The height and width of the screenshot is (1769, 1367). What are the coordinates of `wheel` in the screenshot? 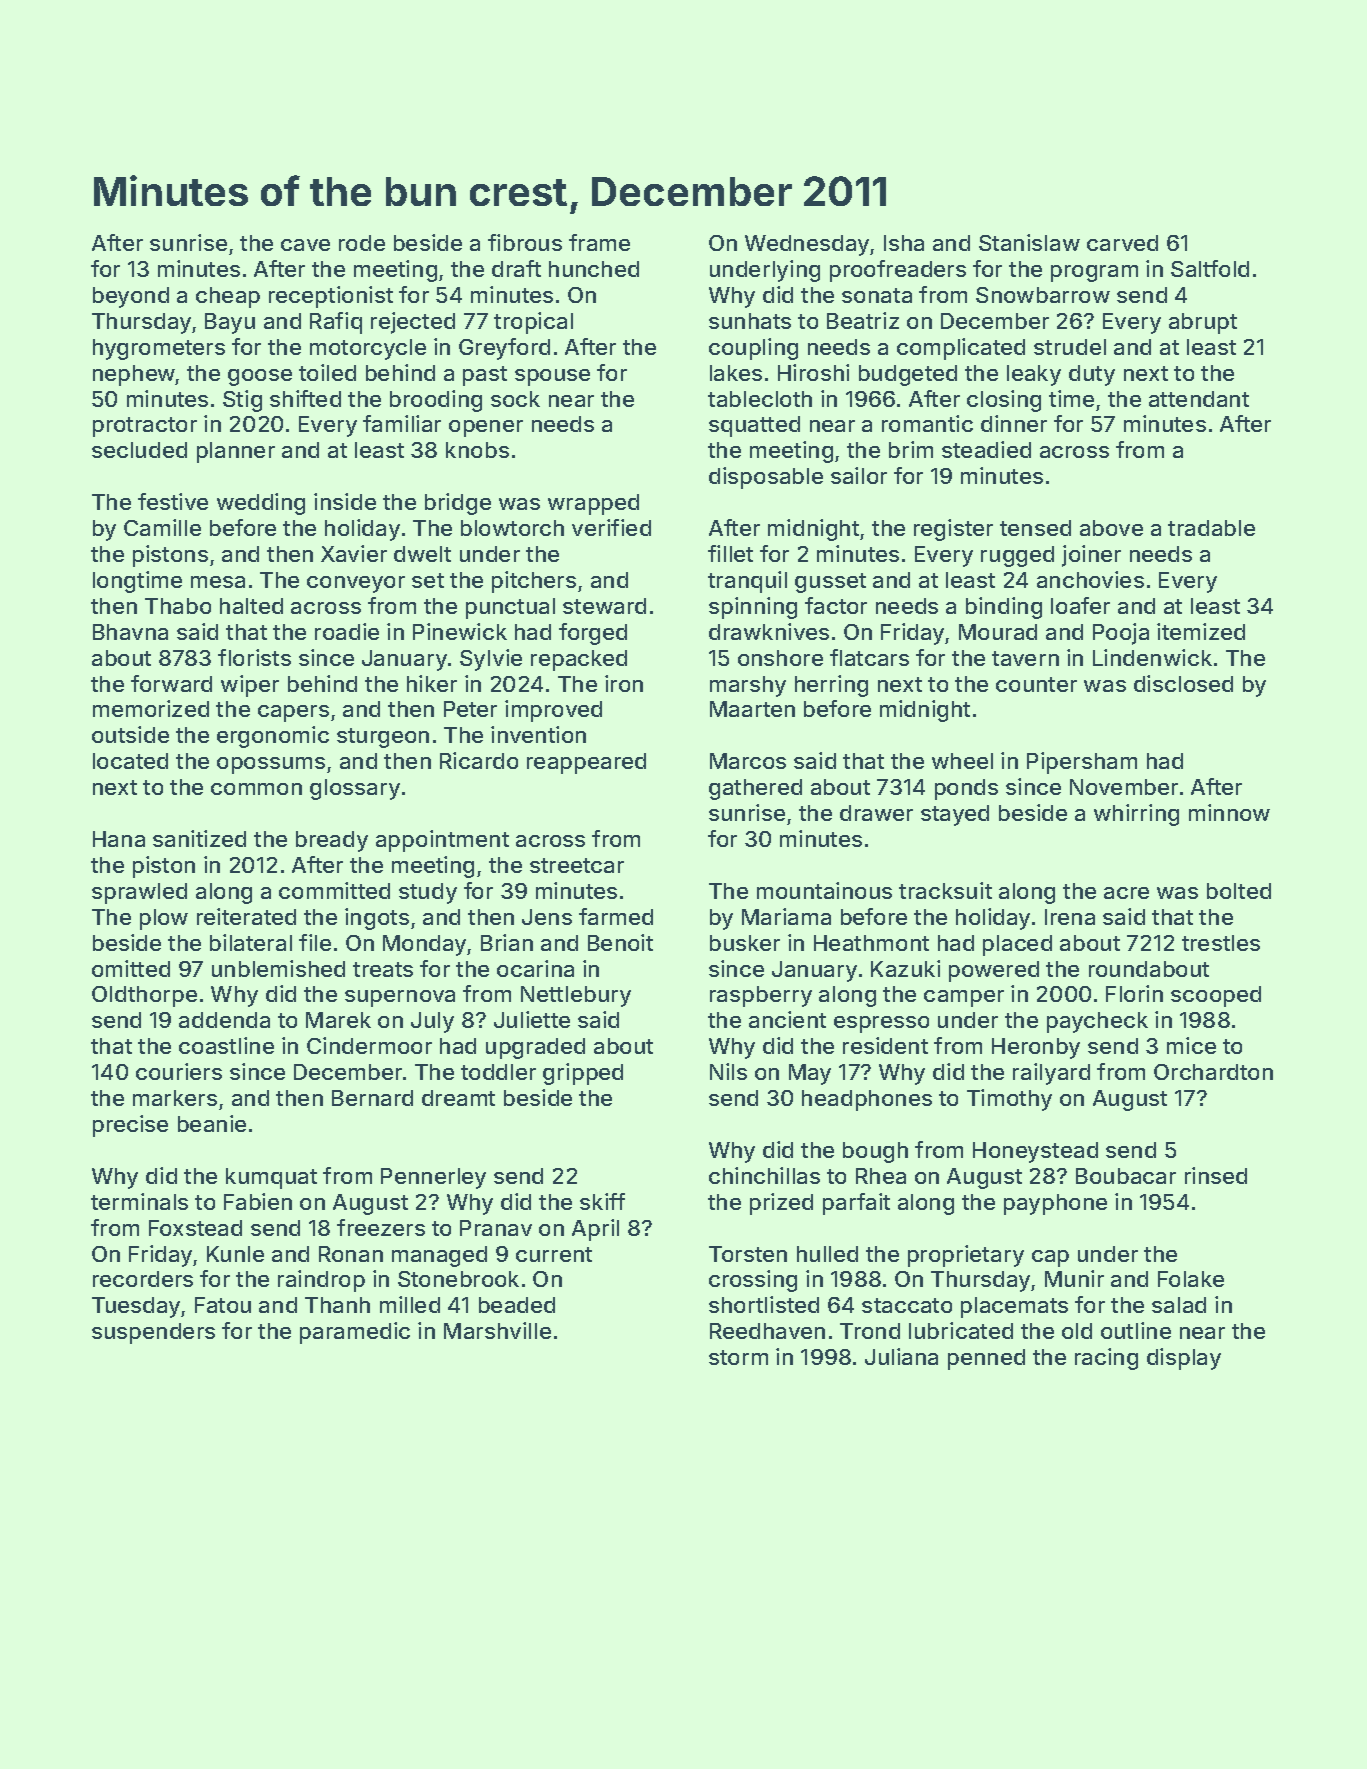 It's located at (962, 761).
